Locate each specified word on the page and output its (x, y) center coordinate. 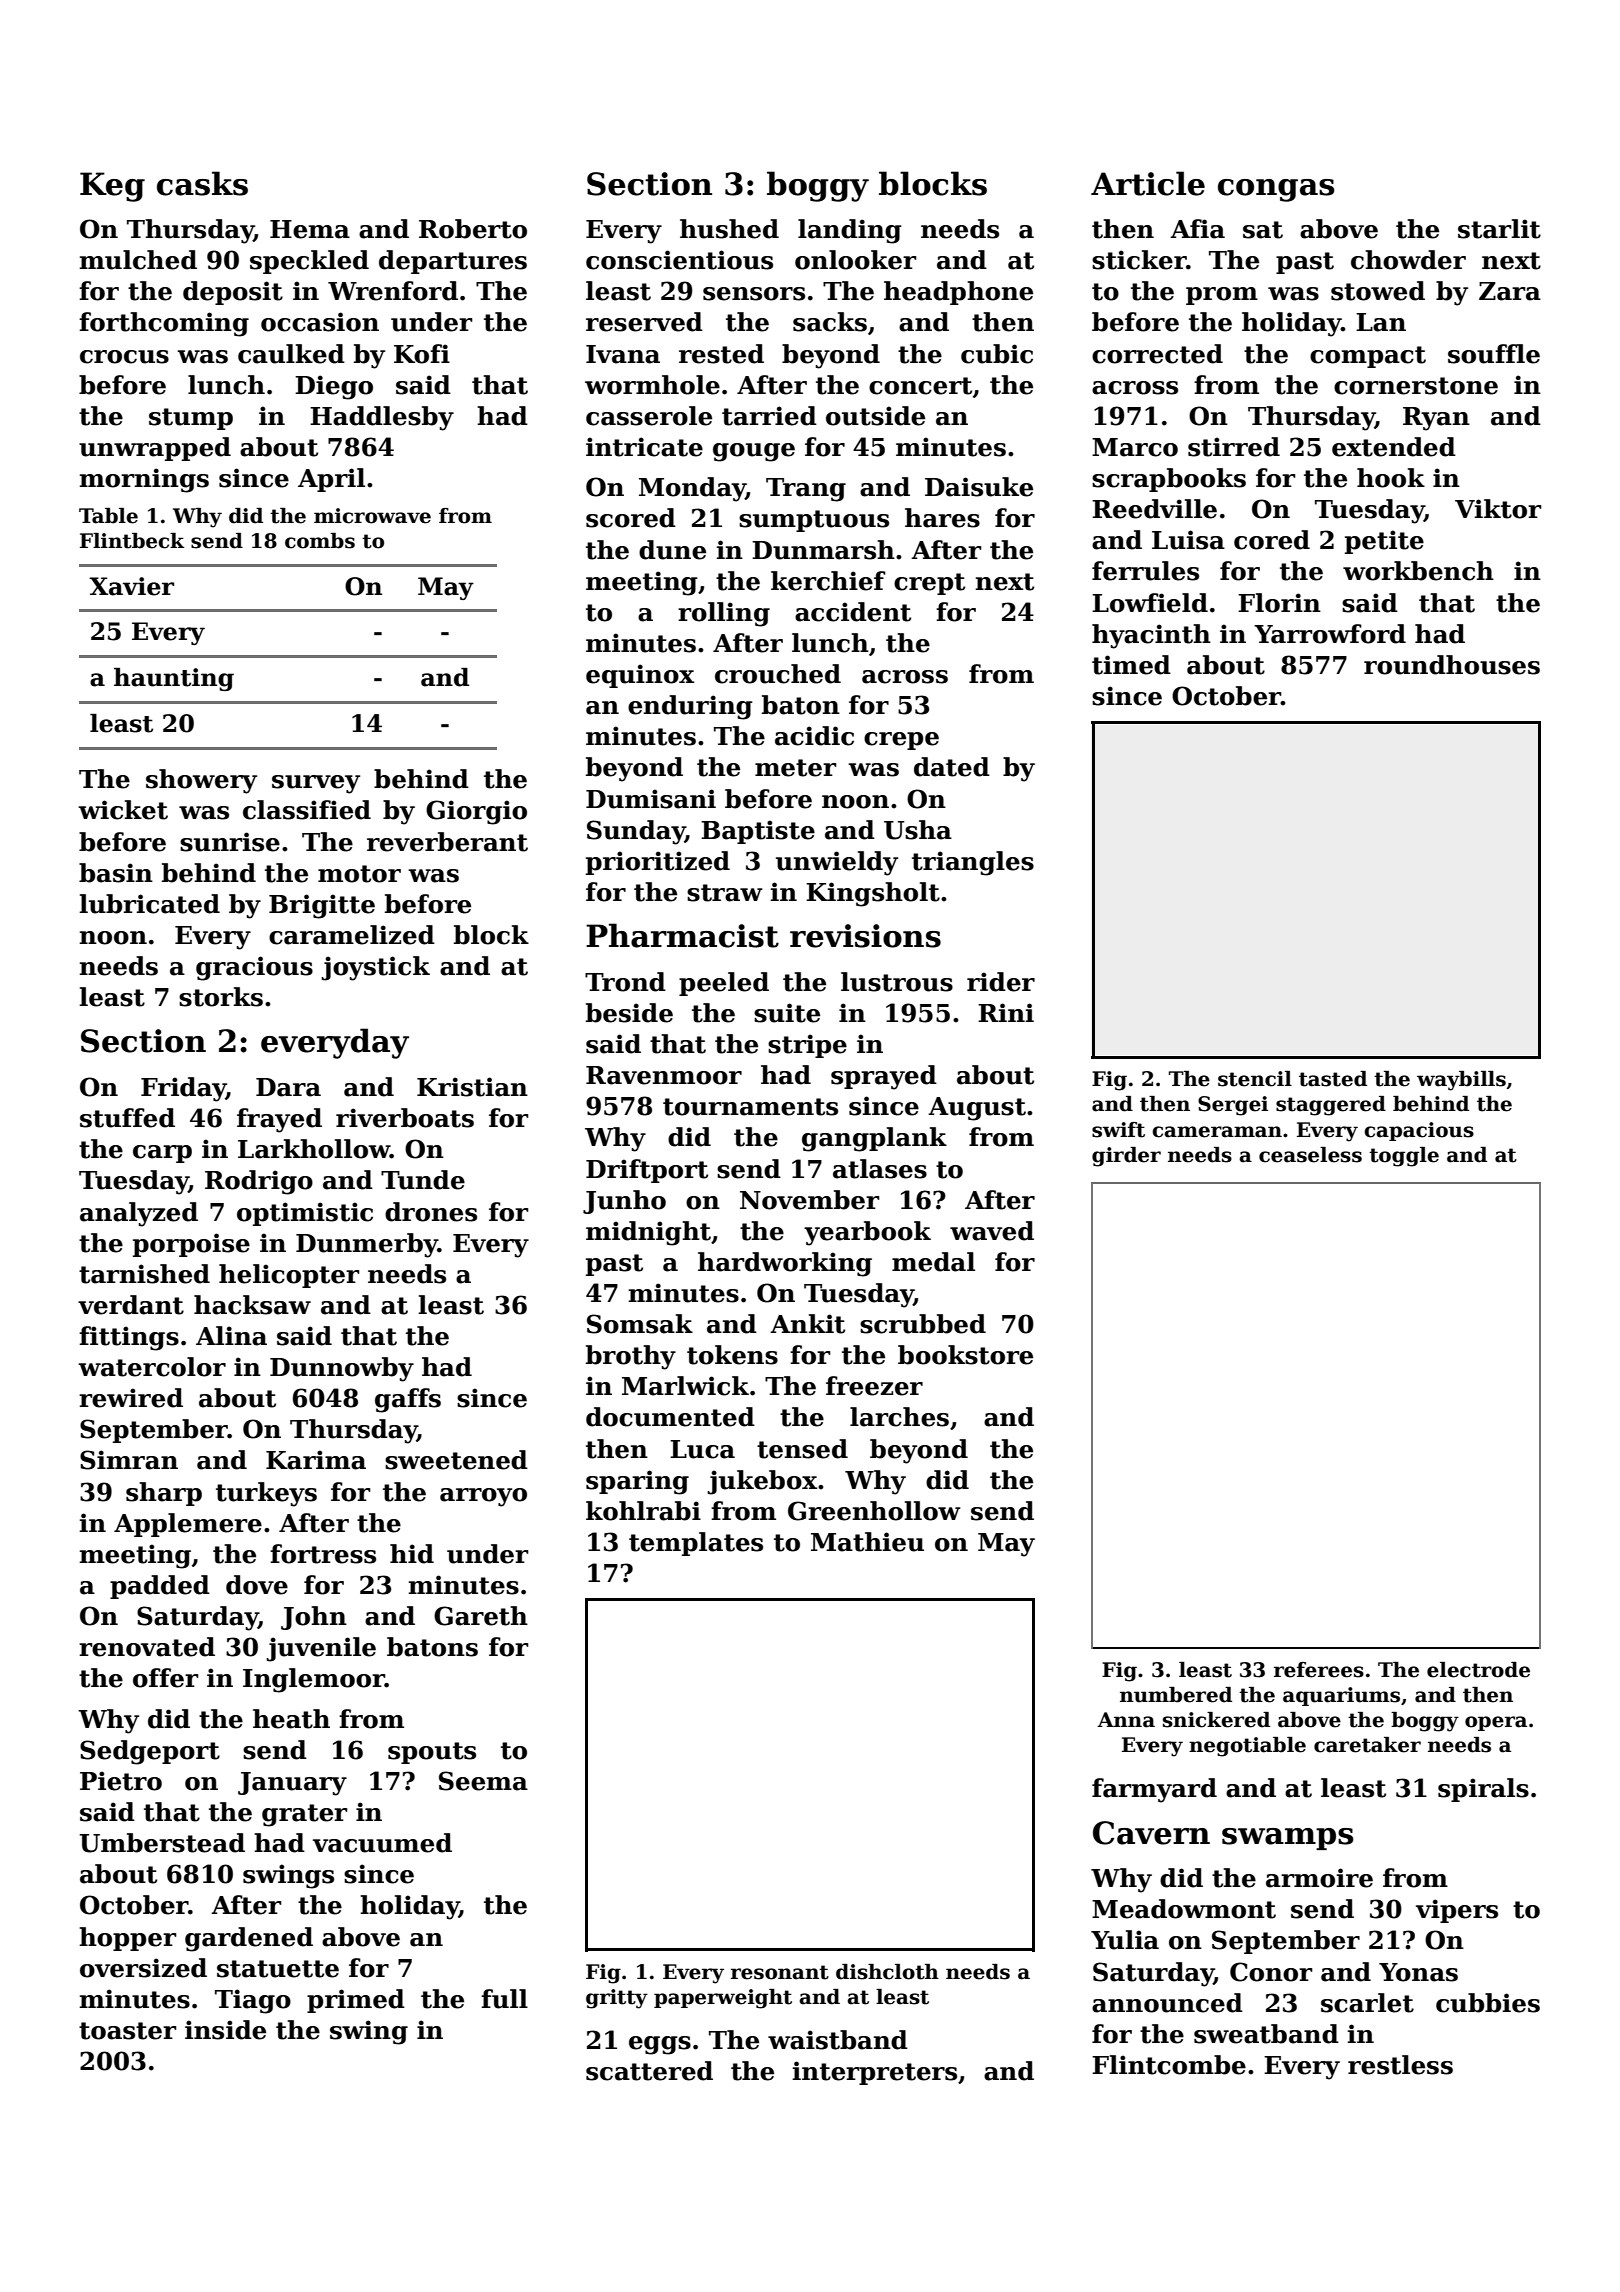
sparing (637, 1482)
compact (1368, 357)
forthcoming (164, 324)
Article (1148, 183)
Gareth (481, 1616)
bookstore (965, 1355)
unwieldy (837, 863)
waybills (1461, 1081)
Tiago (253, 2001)
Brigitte (322, 906)
